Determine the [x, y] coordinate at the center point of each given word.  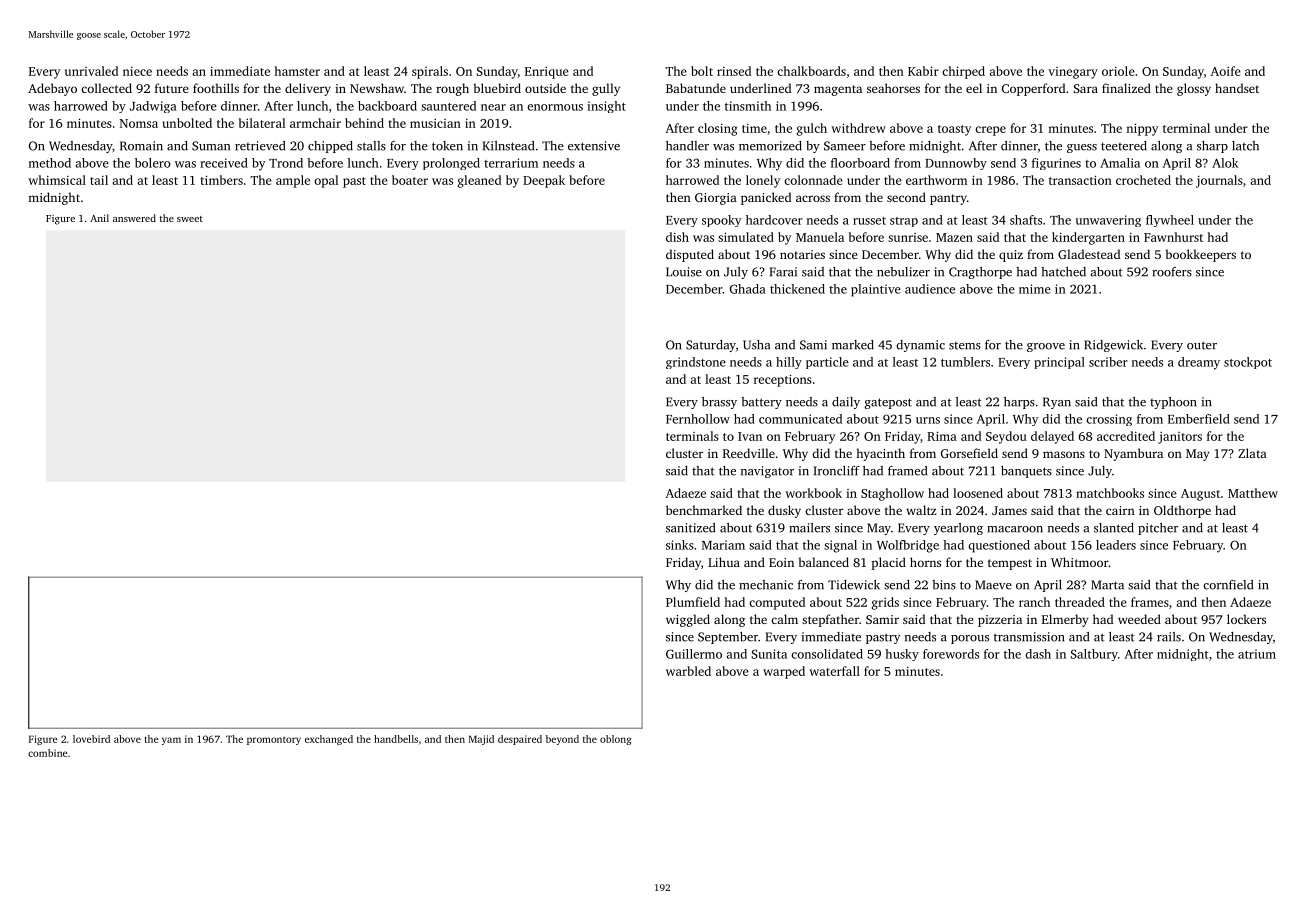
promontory [274, 741]
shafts [1026, 220]
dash [1038, 654]
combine [47, 753]
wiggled [688, 620]
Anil [99, 218]
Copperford [1033, 89]
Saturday [711, 346]
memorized [770, 146]
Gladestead [1089, 254]
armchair [315, 123]
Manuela [820, 237]
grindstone [696, 363]
